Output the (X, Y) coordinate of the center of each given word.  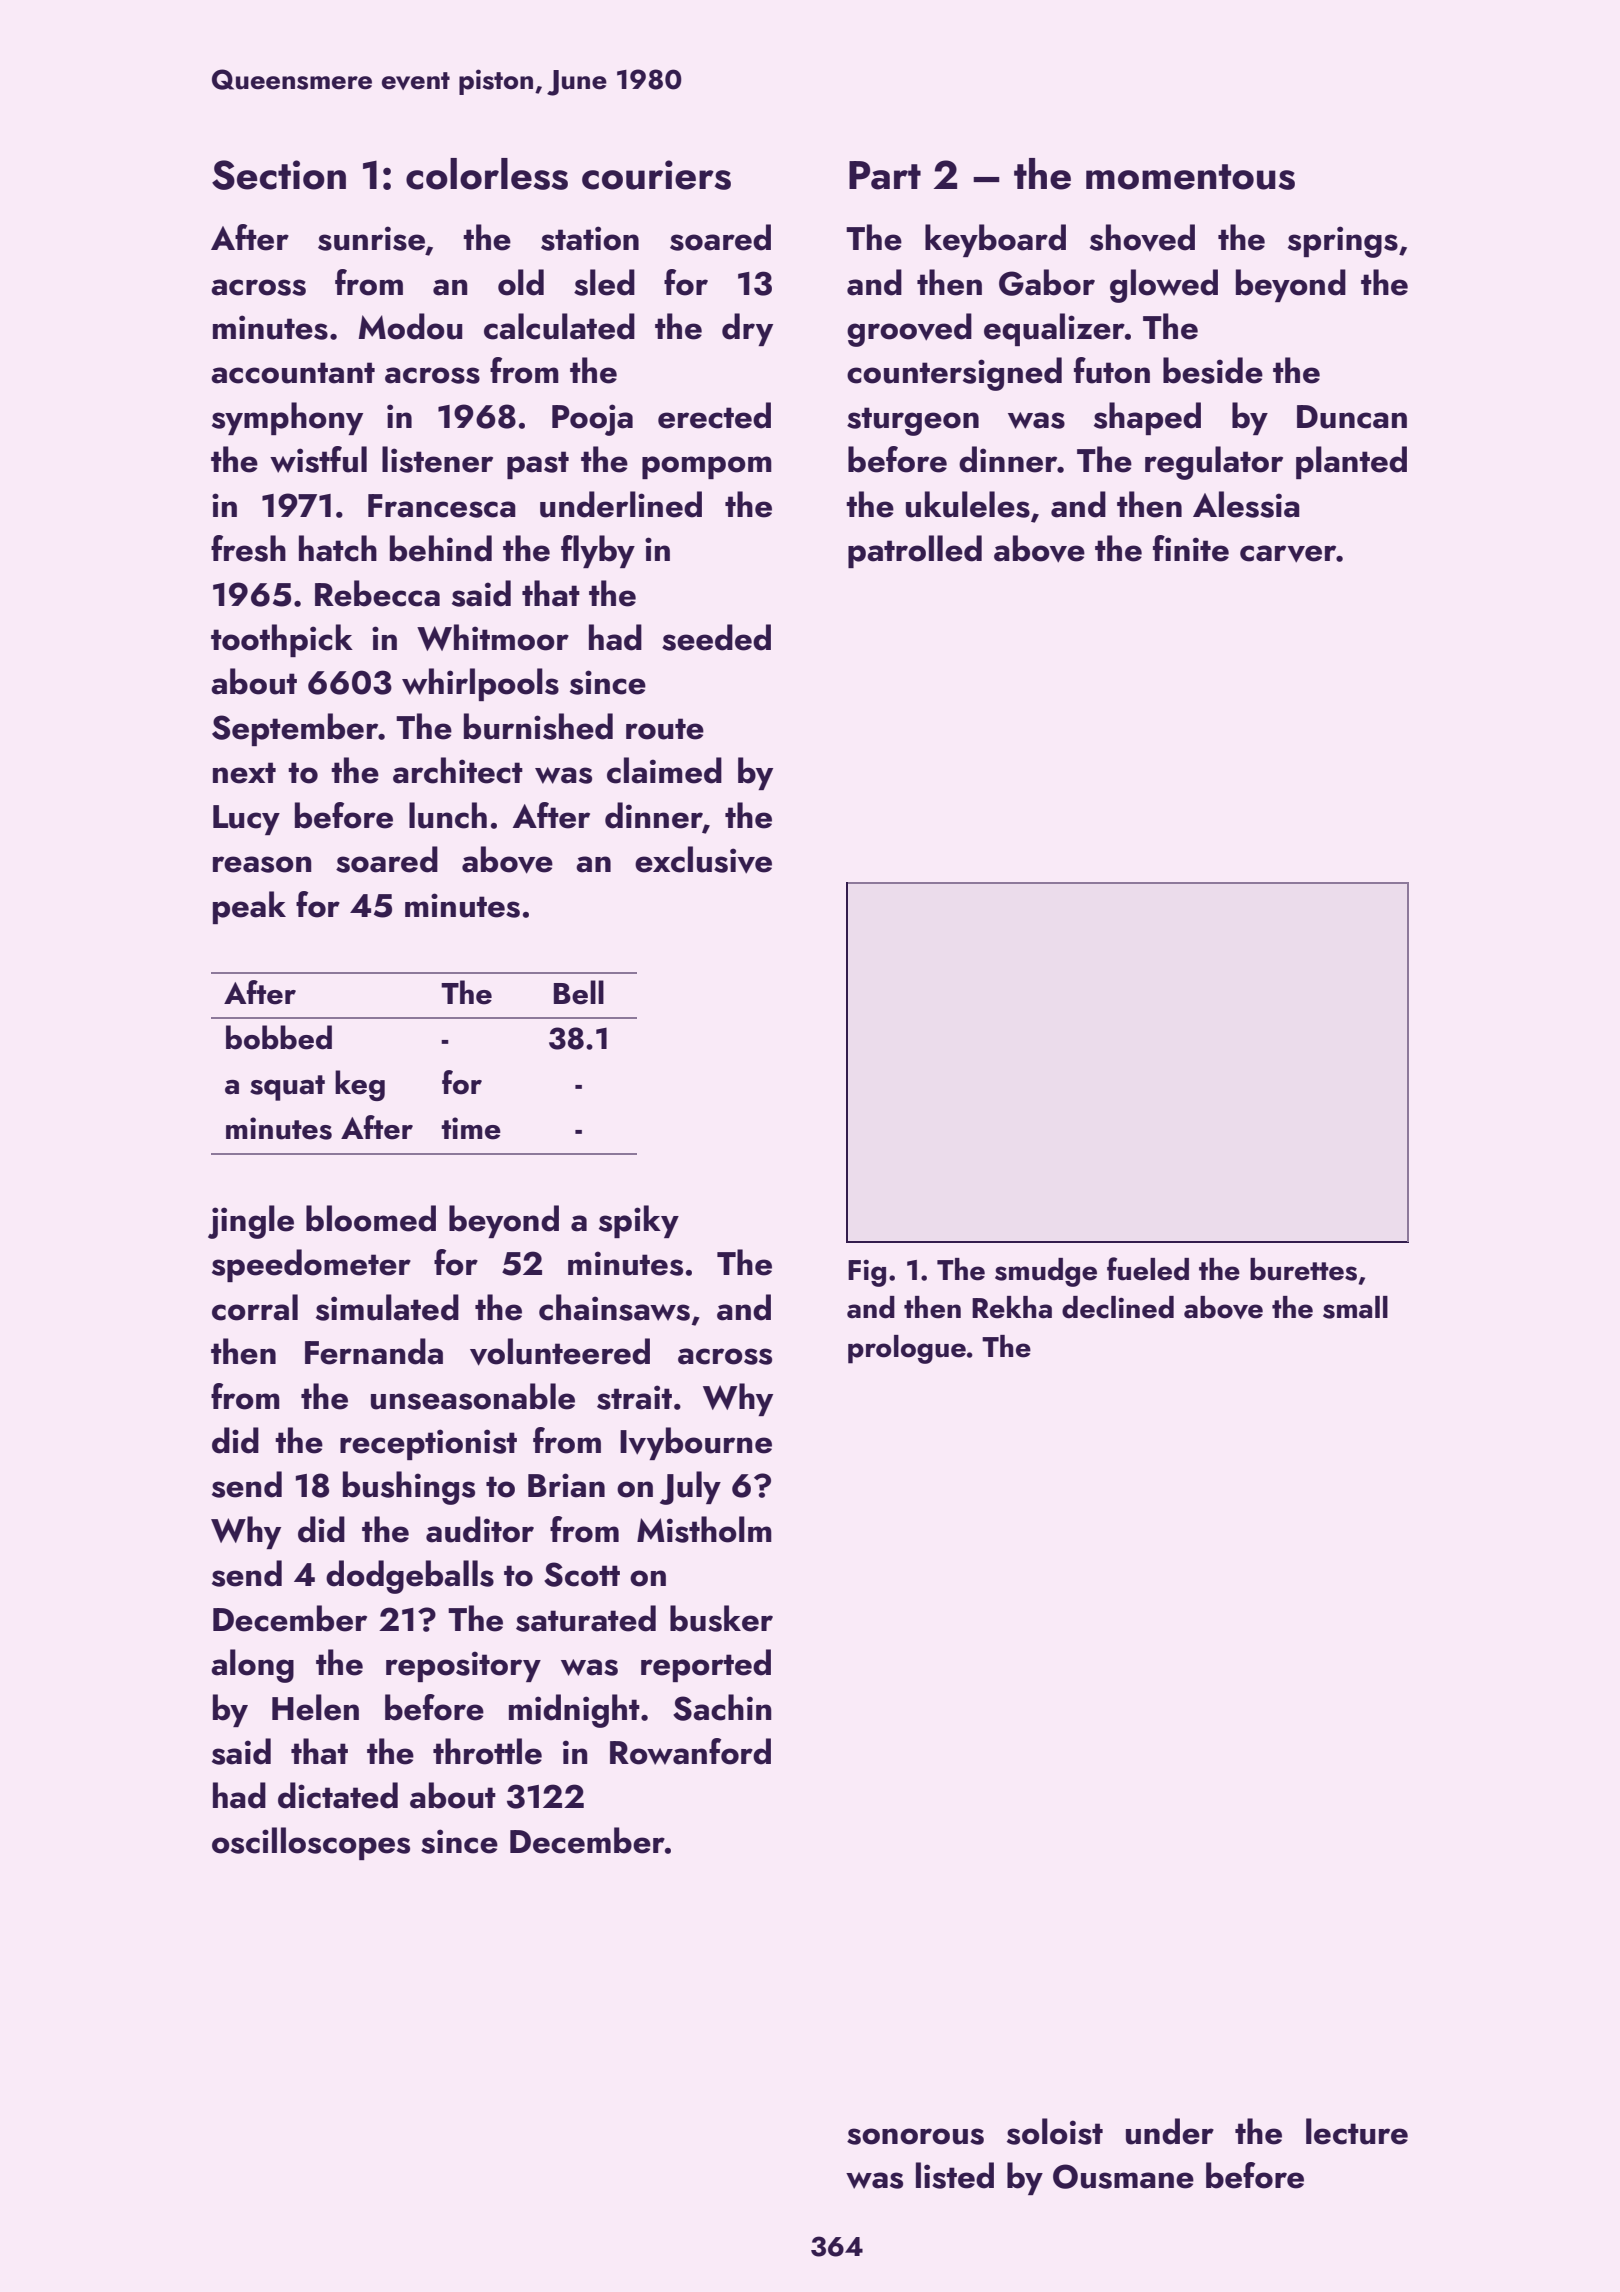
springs (1343, 242)
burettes (1303, 1269)
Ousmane (1123, 2176)
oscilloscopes (311, 1843)
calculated (559, 326)
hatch (338, 548)
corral (255, 1307)
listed (955, 2175)
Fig (867, 1273)
